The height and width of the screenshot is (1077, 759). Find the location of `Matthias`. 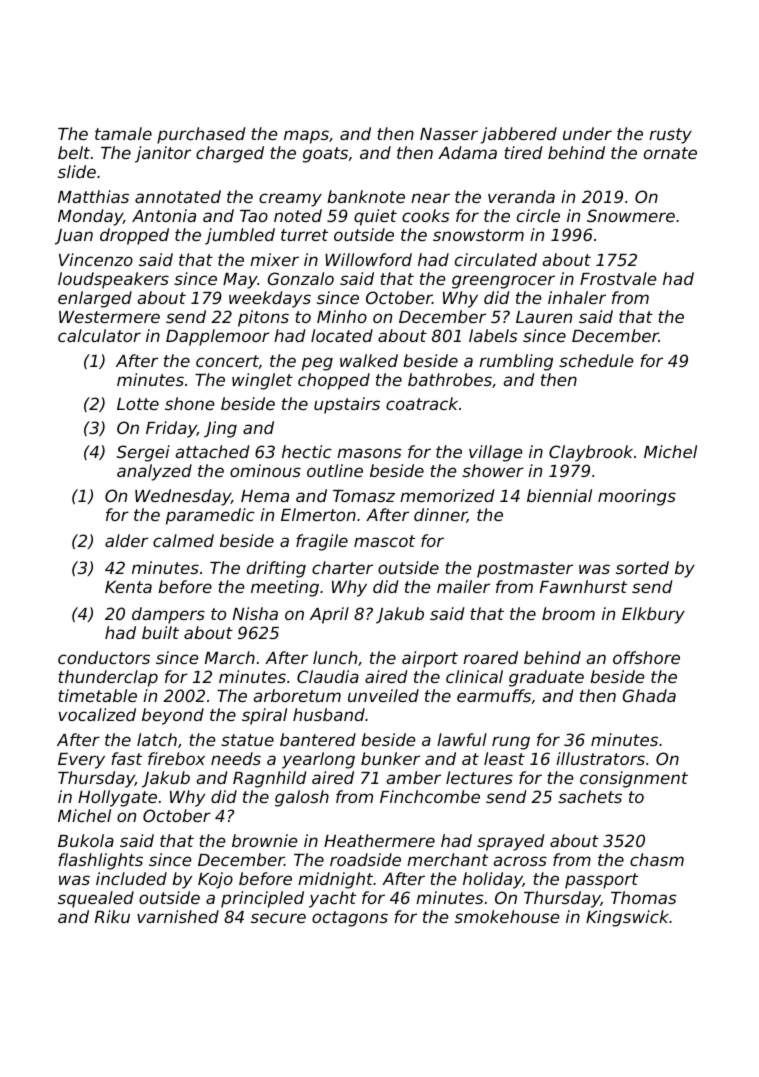

Matthias is located at coordinates (93, 196).
